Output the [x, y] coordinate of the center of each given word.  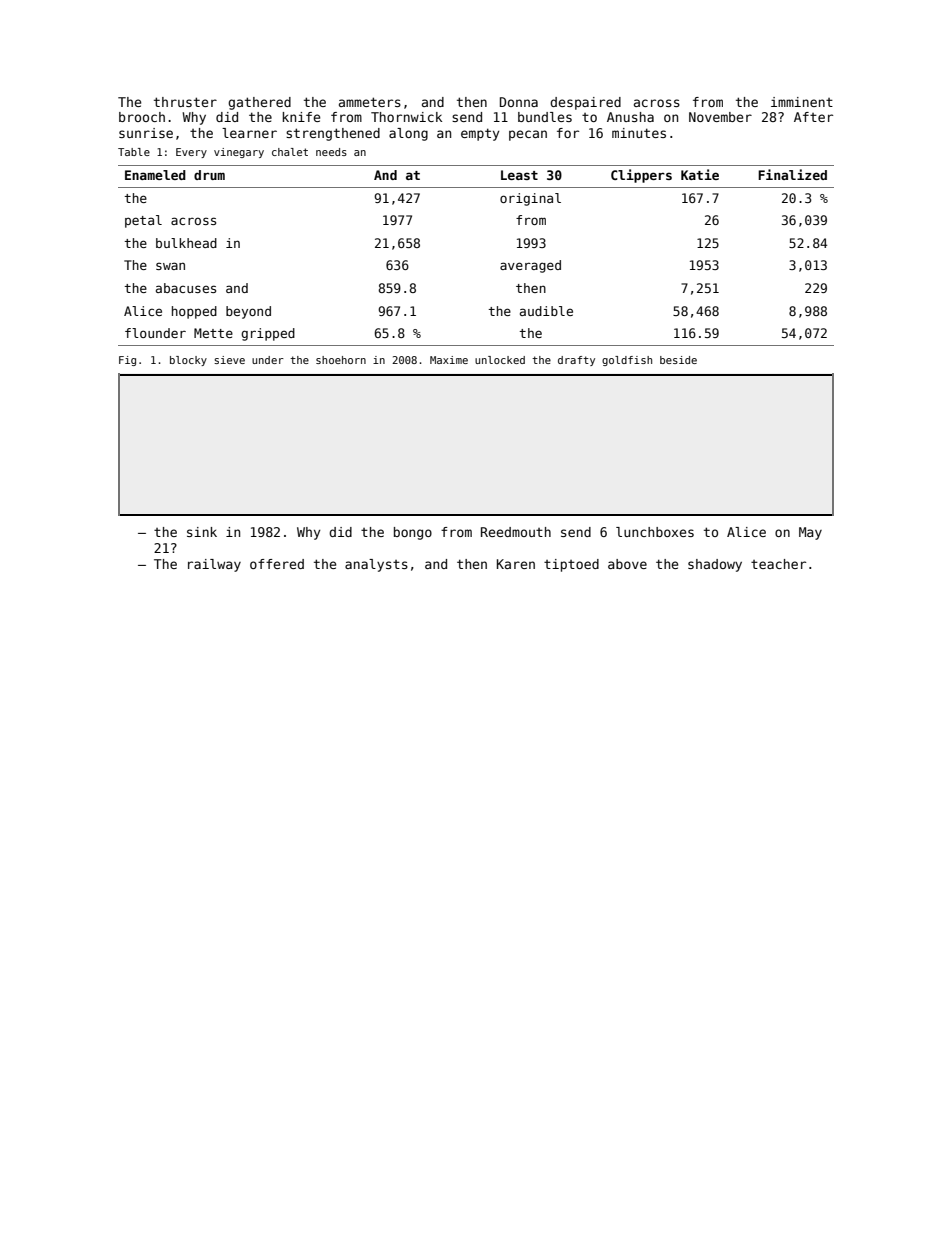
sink [202, 532]
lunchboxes [655, 532]
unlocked [500, 360]
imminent [802, 102]
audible [546, 311]
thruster [185, 102]
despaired [585, 103]
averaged [530, 266]
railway [214, 565]
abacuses [186, 288]
